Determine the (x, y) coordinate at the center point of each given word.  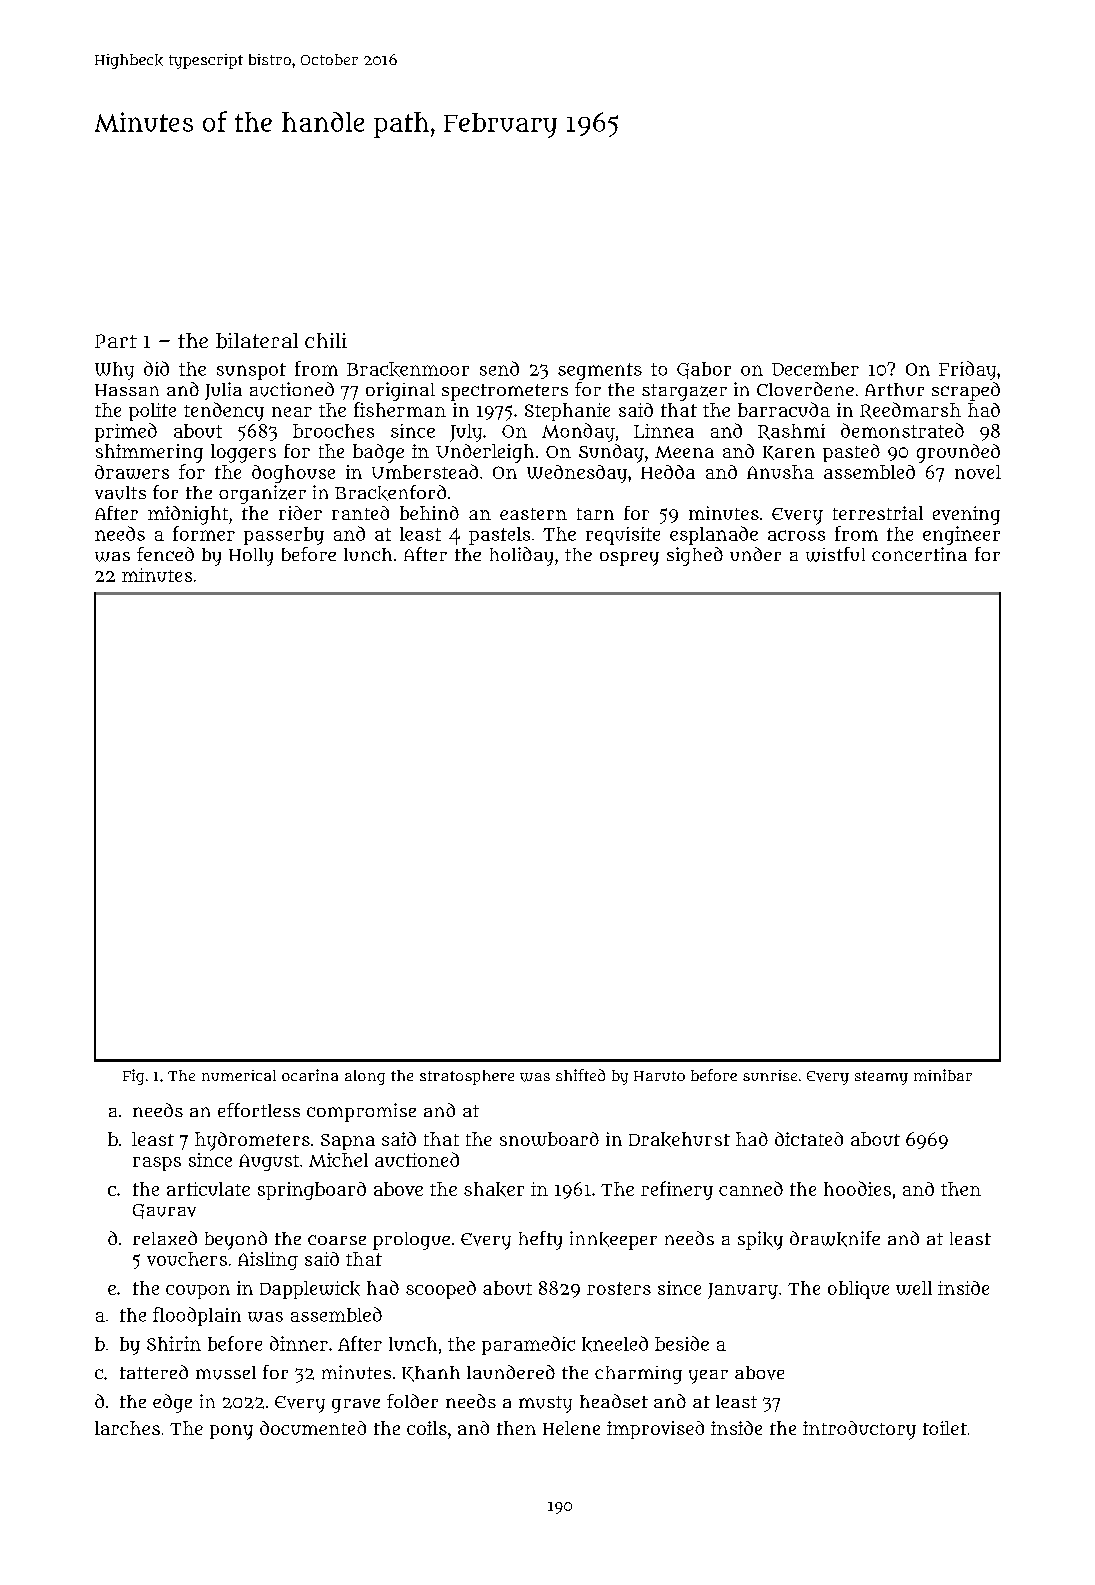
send (499, 368)
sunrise (770, 1075)
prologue (411, 1241)
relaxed (165, 1238)
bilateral (257, 341)
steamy (881, 1078)
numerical (239, 1075)
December (815, 369)
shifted (580, 1075)
